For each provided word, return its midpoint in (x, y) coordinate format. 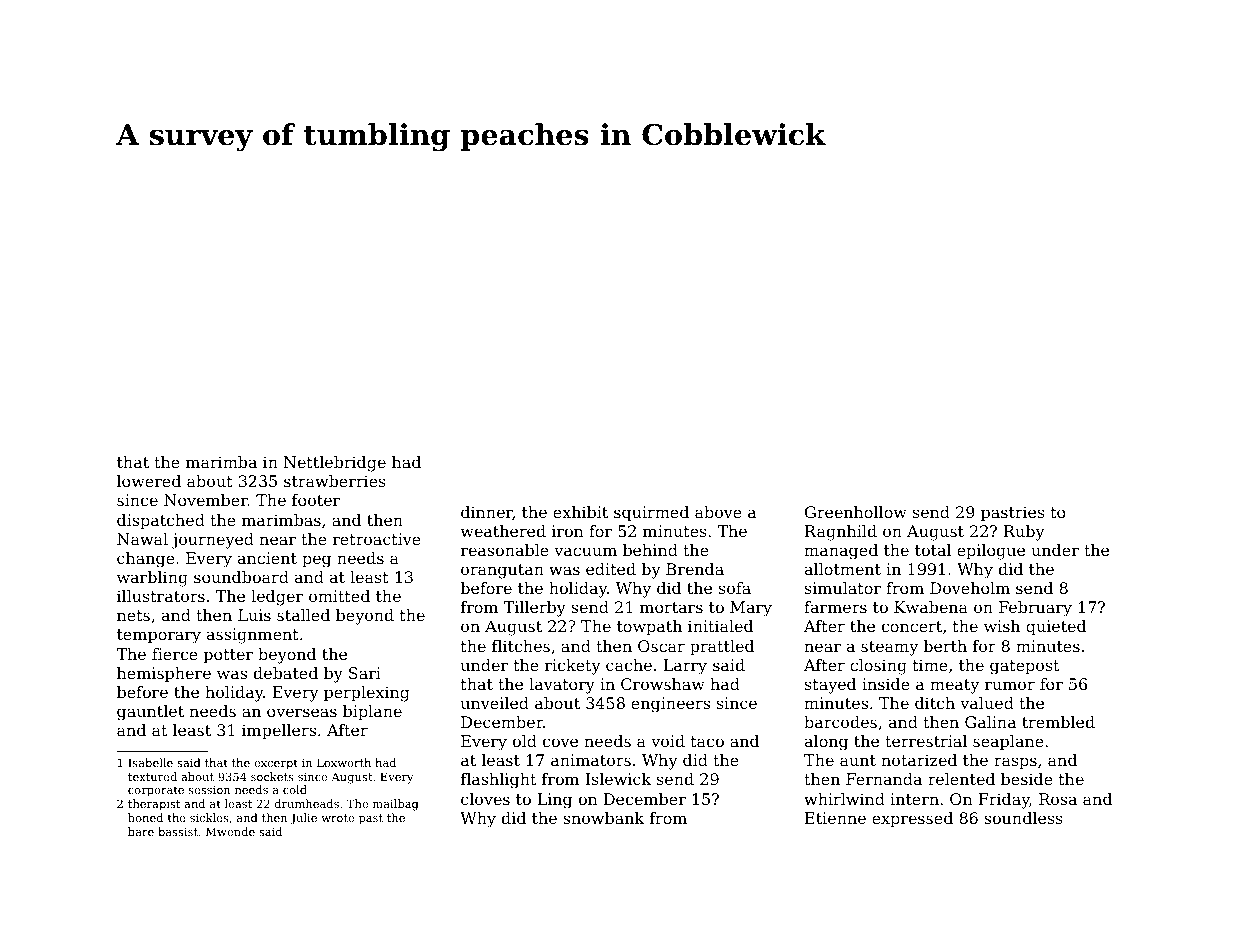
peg (316, 561)
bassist (178, 831)
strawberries (335, 481)
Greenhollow (856, 512)
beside (1027, 779)
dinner (487, 513)
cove (560, 742)
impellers (279, 732)
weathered (503, 531)
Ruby (1024, 533)
